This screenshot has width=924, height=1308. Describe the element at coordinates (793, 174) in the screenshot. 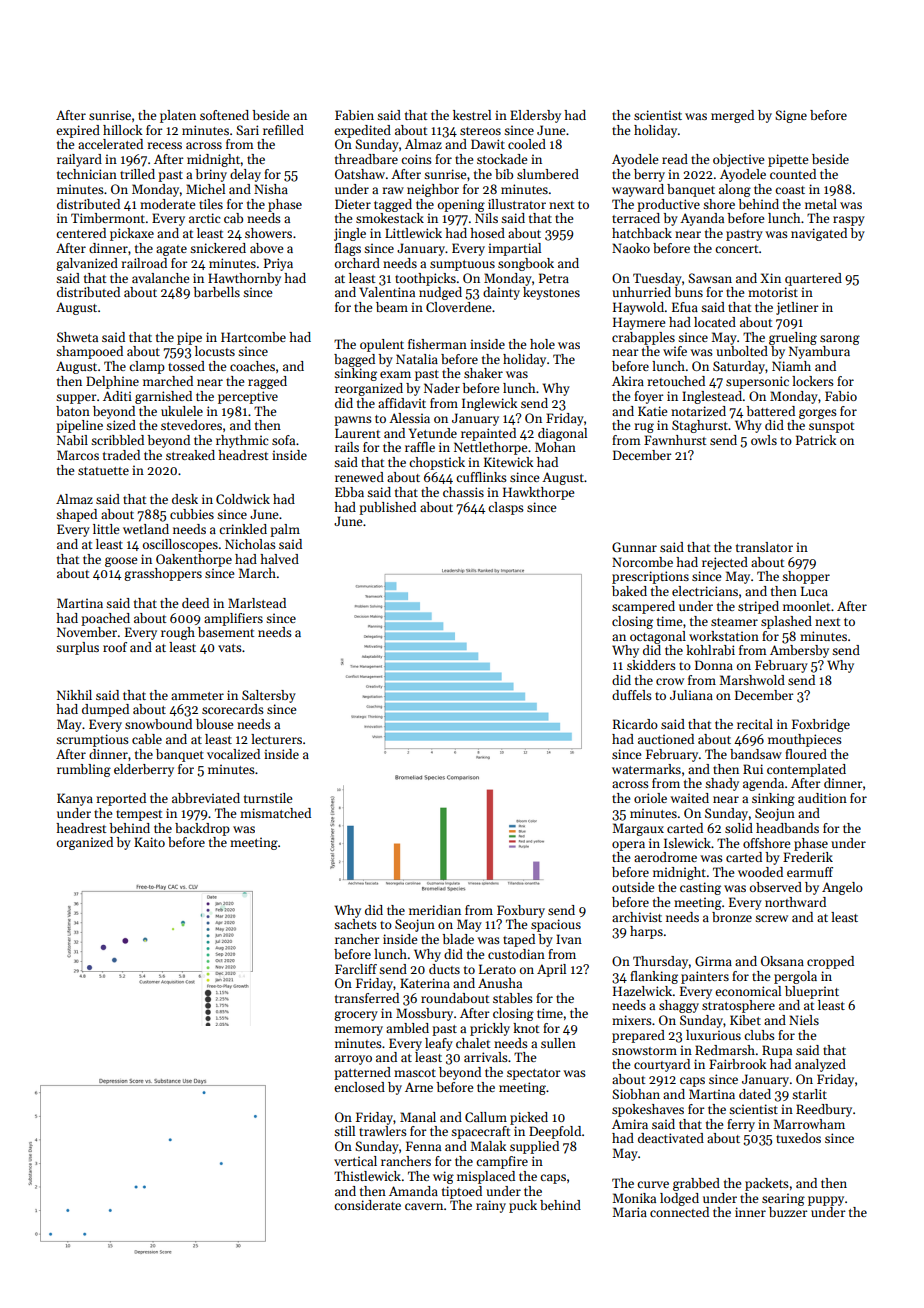

I see `counted` at that location.
